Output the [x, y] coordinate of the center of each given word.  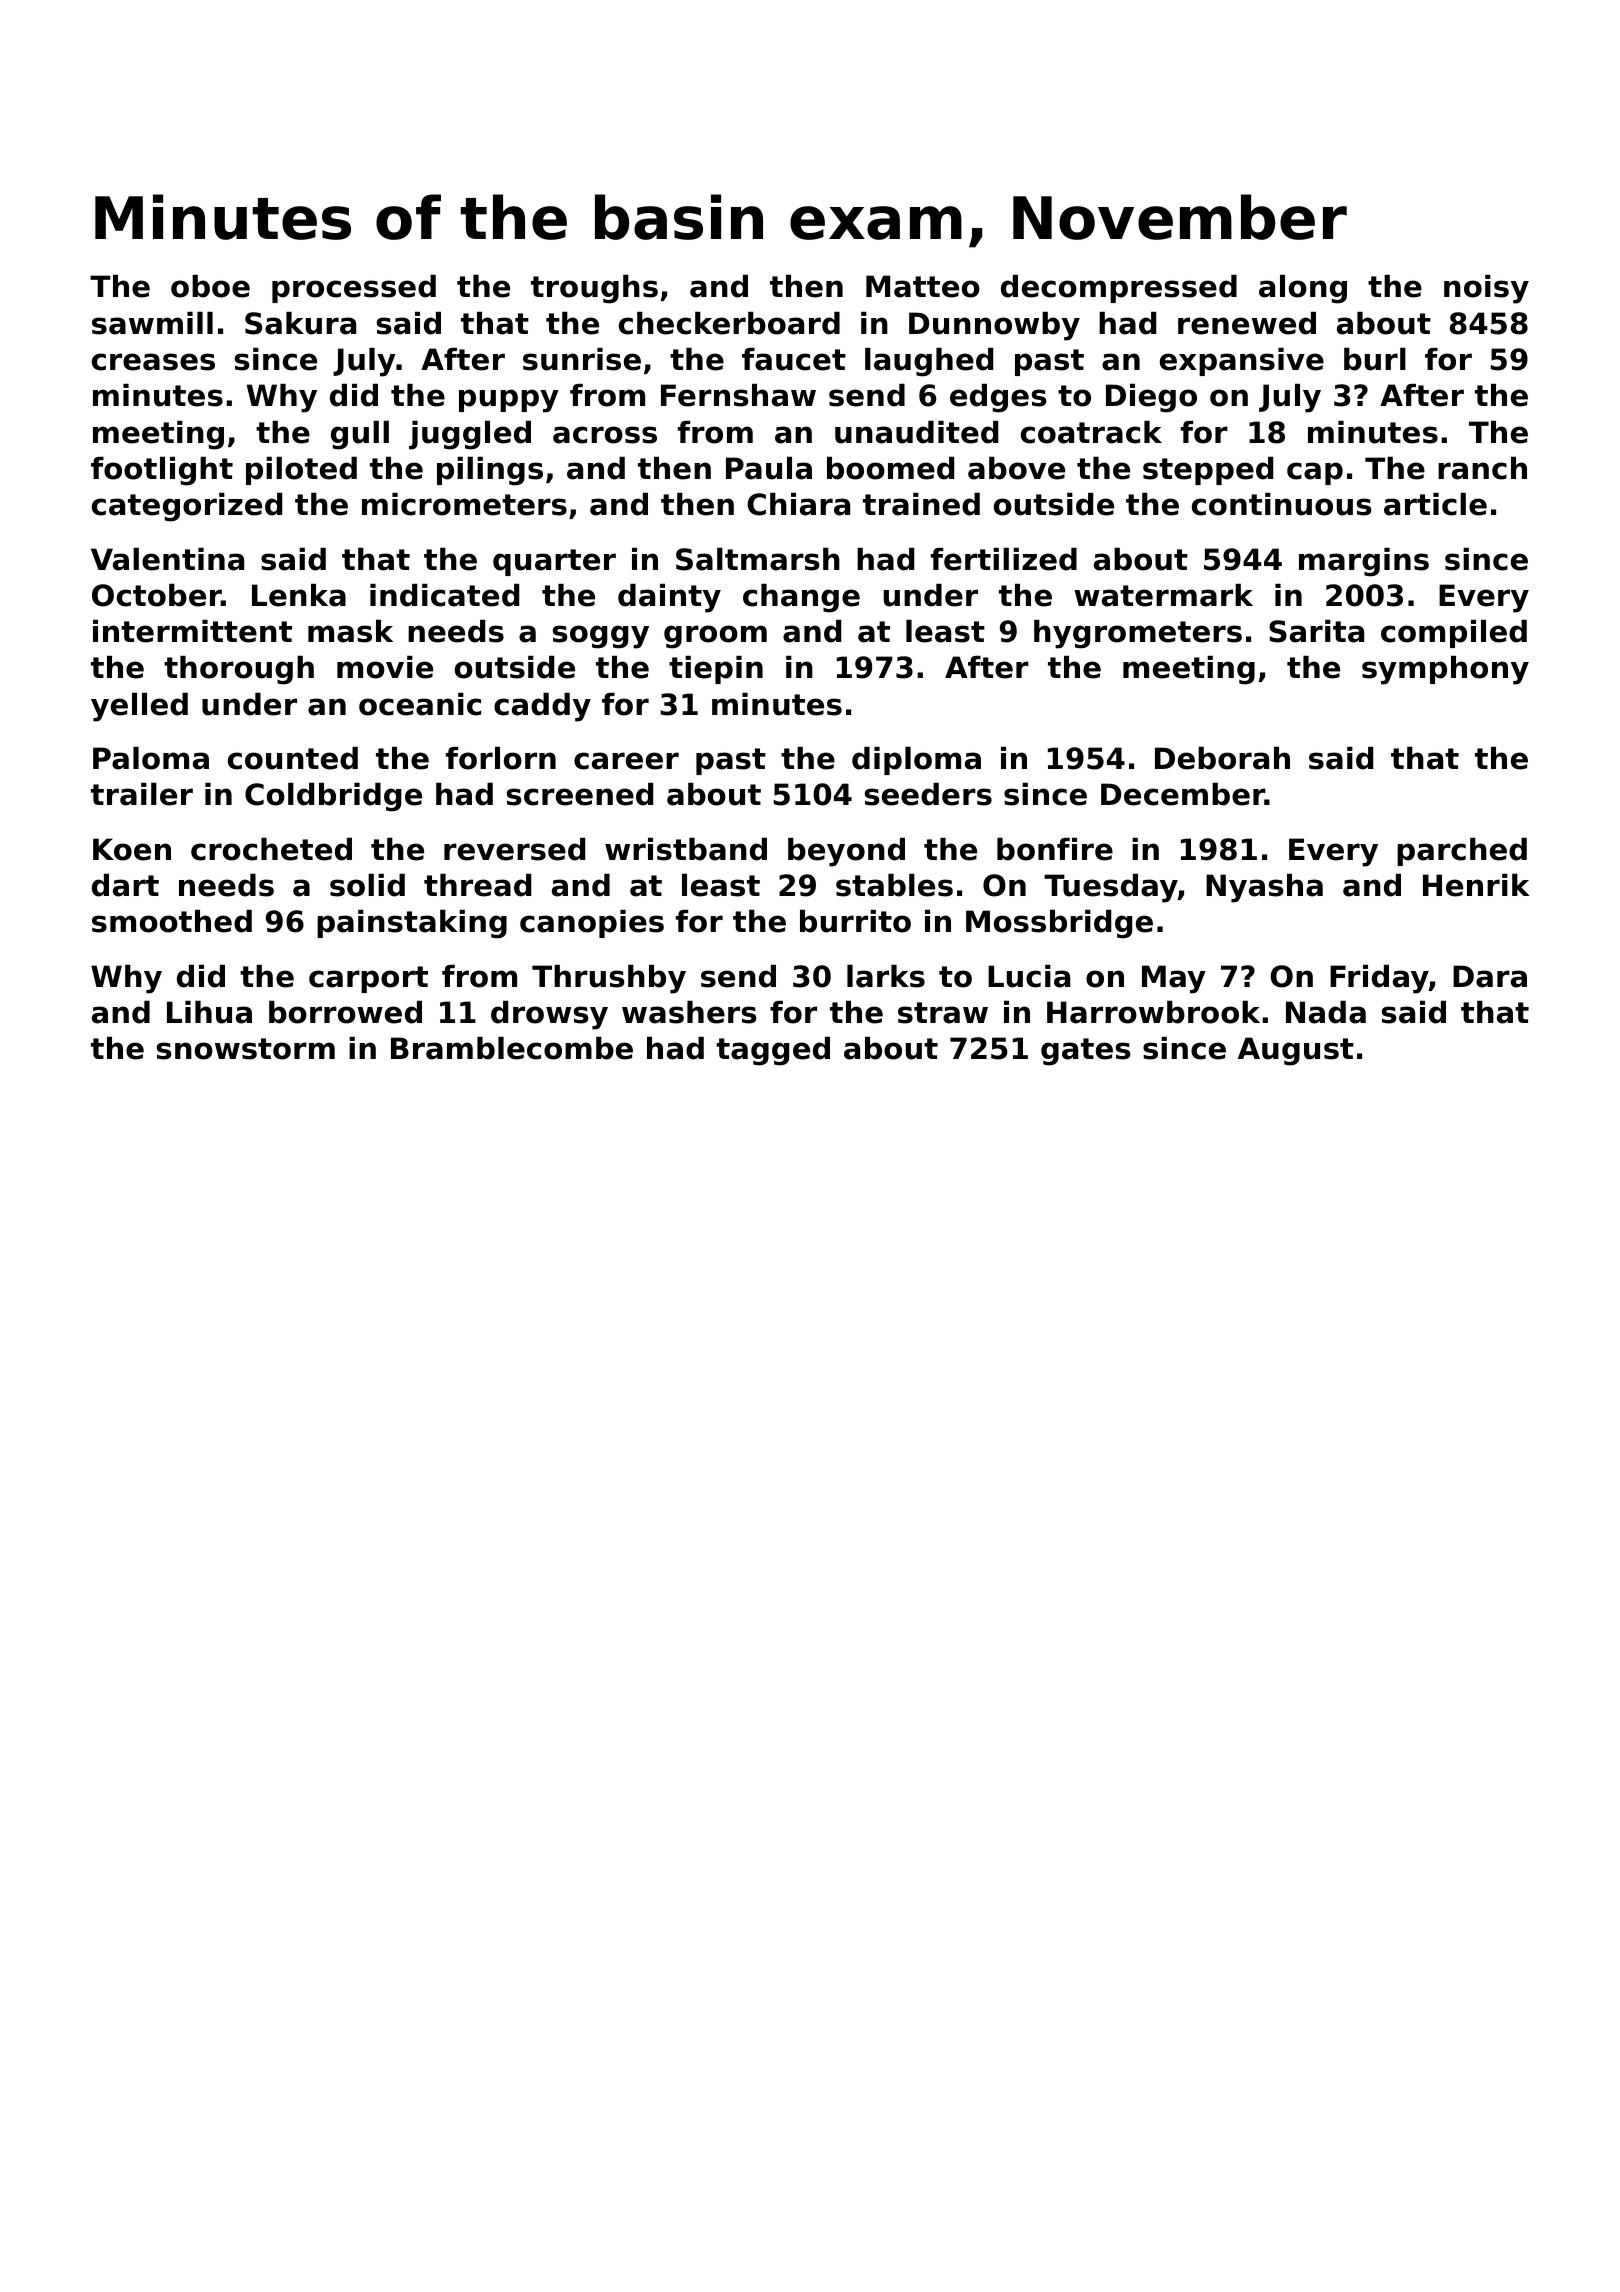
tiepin [716, 670]
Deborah [1222, 758]
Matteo [923, 286]
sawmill [152, 323]
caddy [542, 707]
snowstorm [246, 1049]
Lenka [299, 595]
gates [1086, 1052]
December [1183, 794]
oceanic [420, 704]
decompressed [1119, 289]
